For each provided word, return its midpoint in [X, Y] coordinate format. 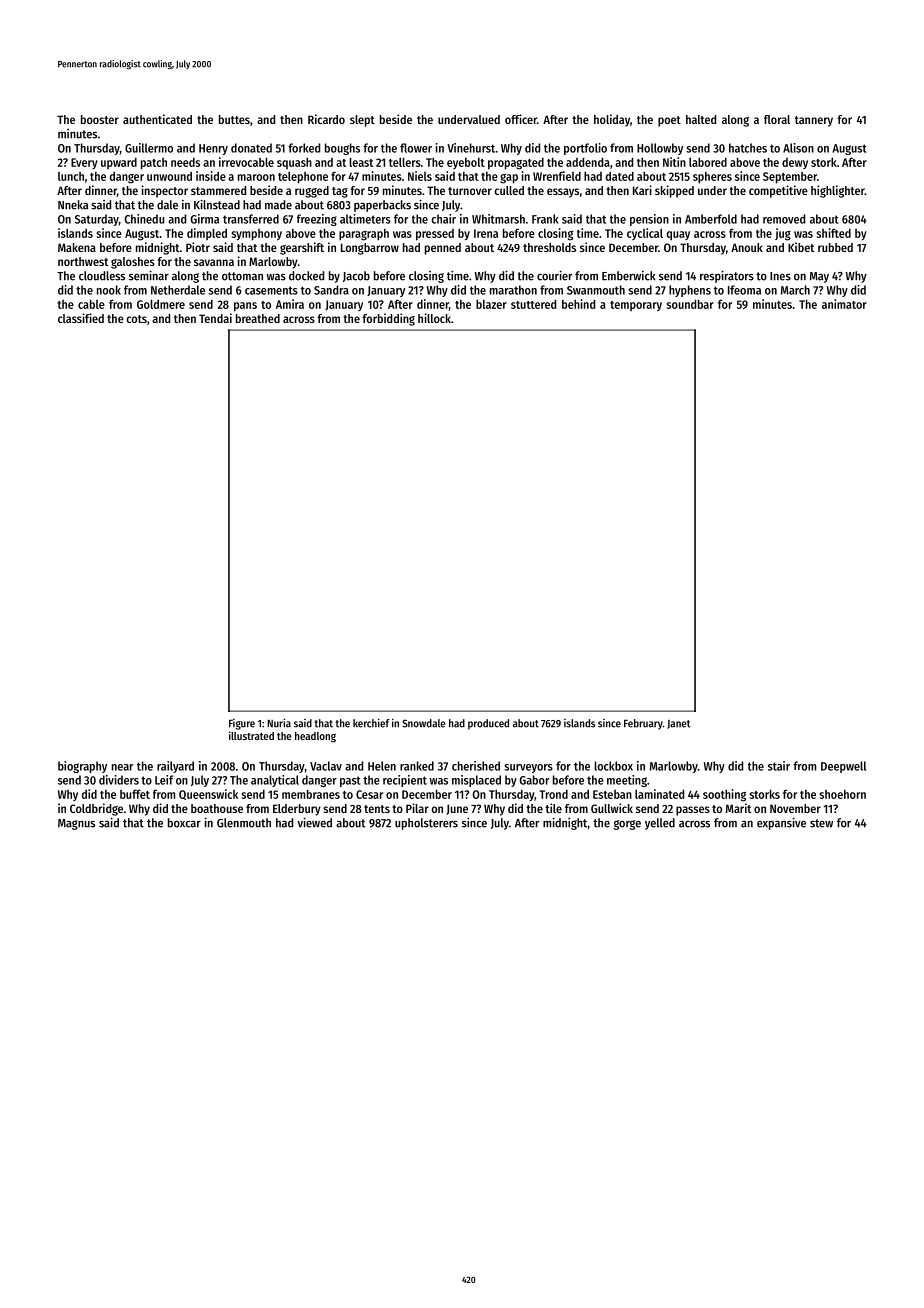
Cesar [369, 794]
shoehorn [842, 794]
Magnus [76, 824]
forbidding [388, 319]
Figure [242, 724]
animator [844, 304]
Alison [798, 148]
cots [136, 319]
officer [521, 119]
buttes [234, 119]
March [795, 290]
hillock [434, 318]
